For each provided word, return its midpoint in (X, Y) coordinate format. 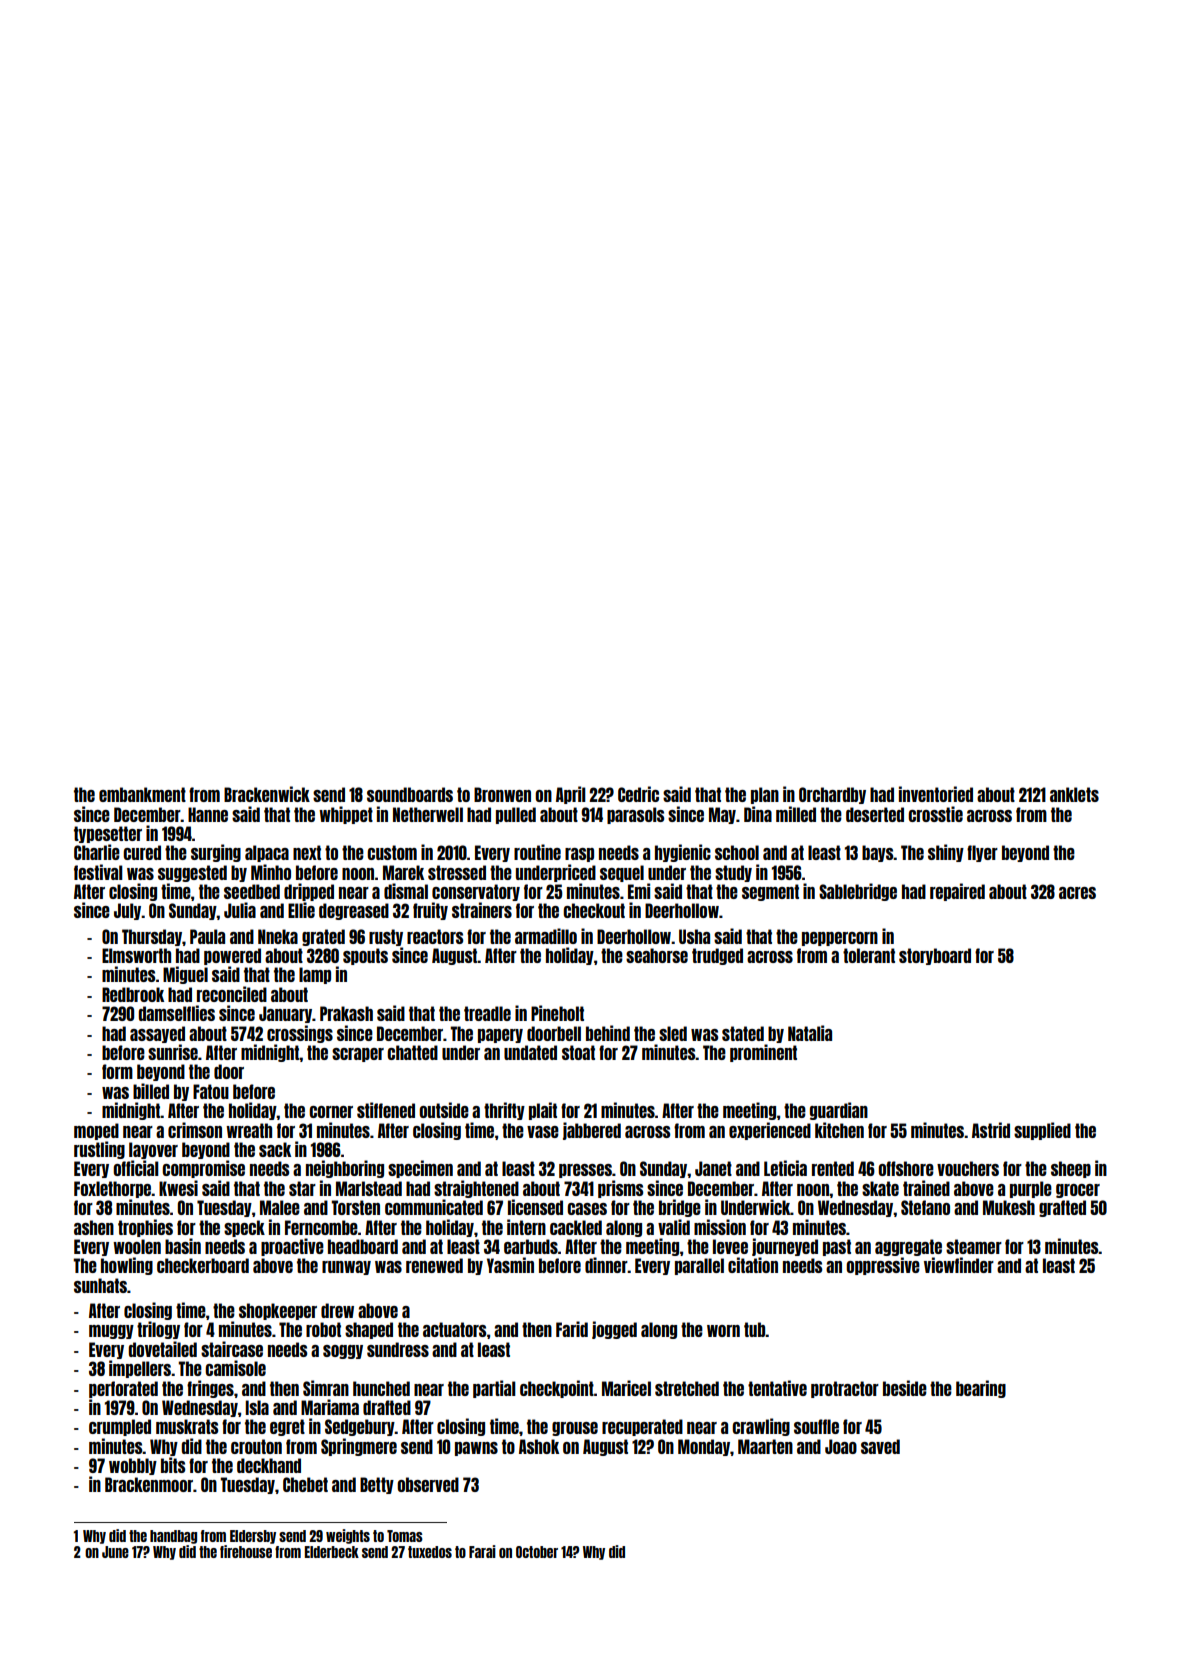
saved (880, 1446)
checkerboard (203, 1265)
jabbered (592, 1131)
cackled (576, 1227)
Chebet (305, 1484)
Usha (694, 936)
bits (173, 1465)
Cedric (638, 794)
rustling (99, 1150)
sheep (1071, 1169)
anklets (1074, 794)
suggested (192, 873)
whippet (346, 815)
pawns (476, 1449)
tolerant (869, 955)
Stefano (925, 1207)
